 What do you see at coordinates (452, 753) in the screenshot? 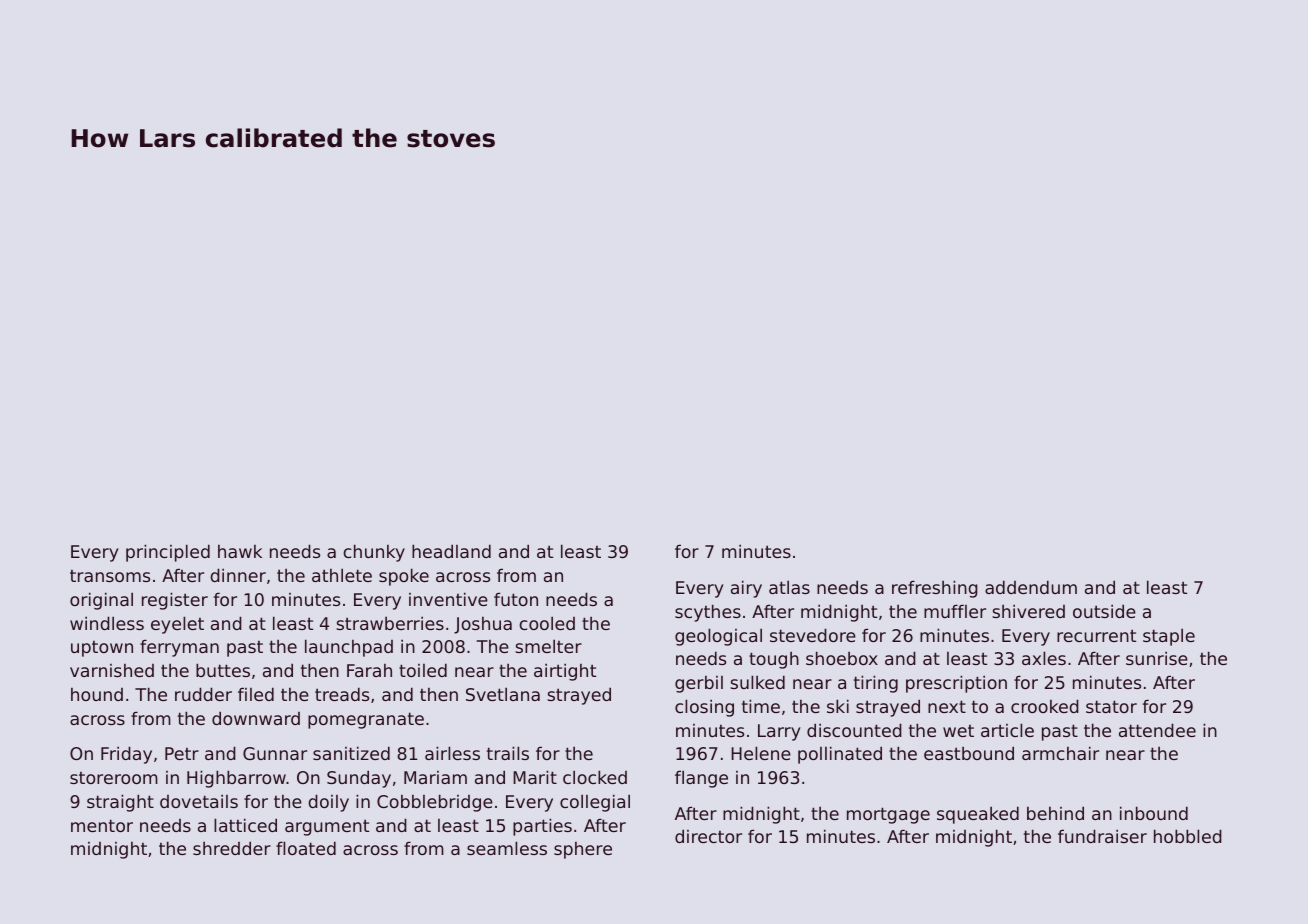
I see `airless` at bounding box center [452, 753].
